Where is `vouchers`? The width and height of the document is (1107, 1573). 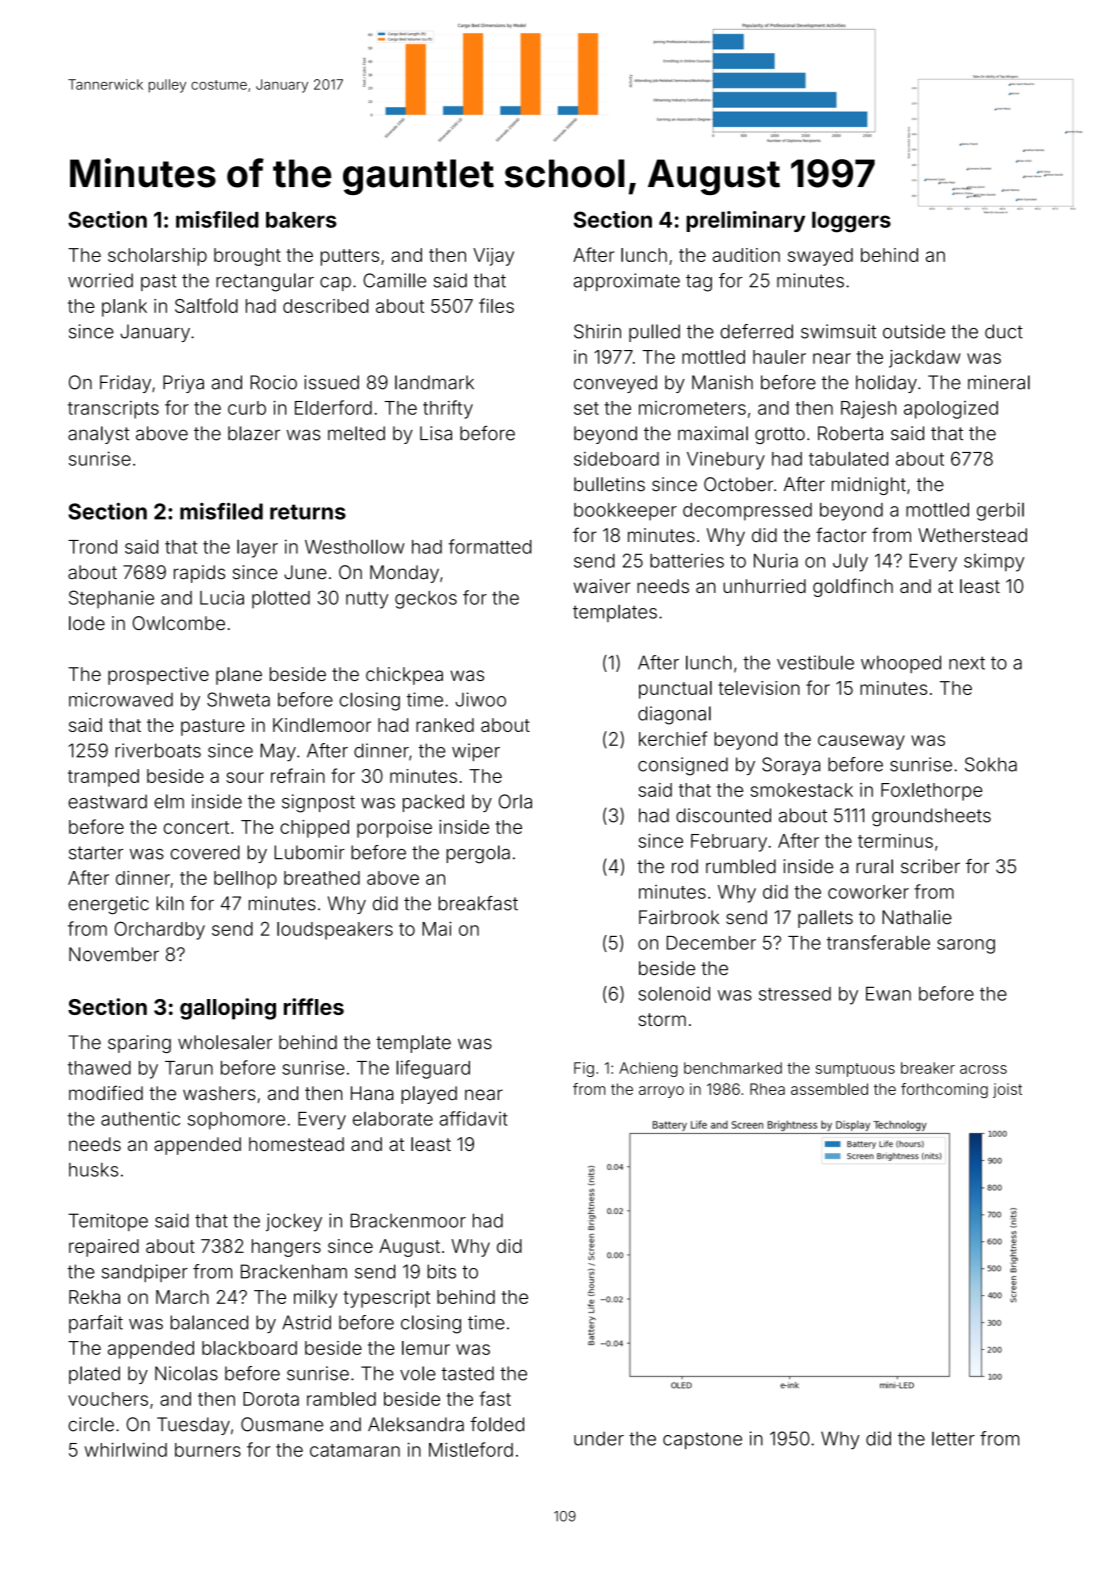
vouchers is located at coordinates (108, 1399).
